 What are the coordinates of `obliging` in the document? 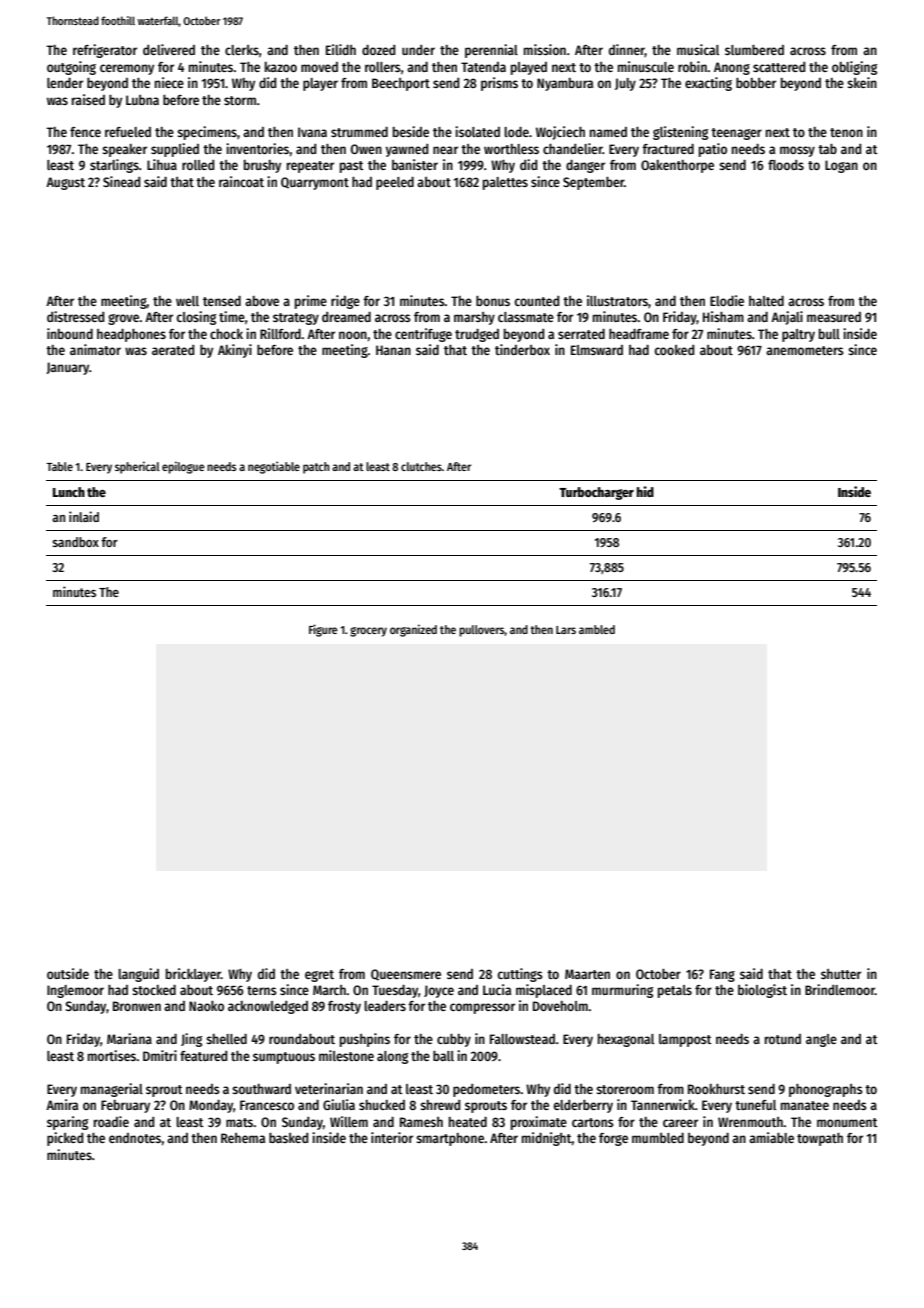 It's located at (854, 68).
